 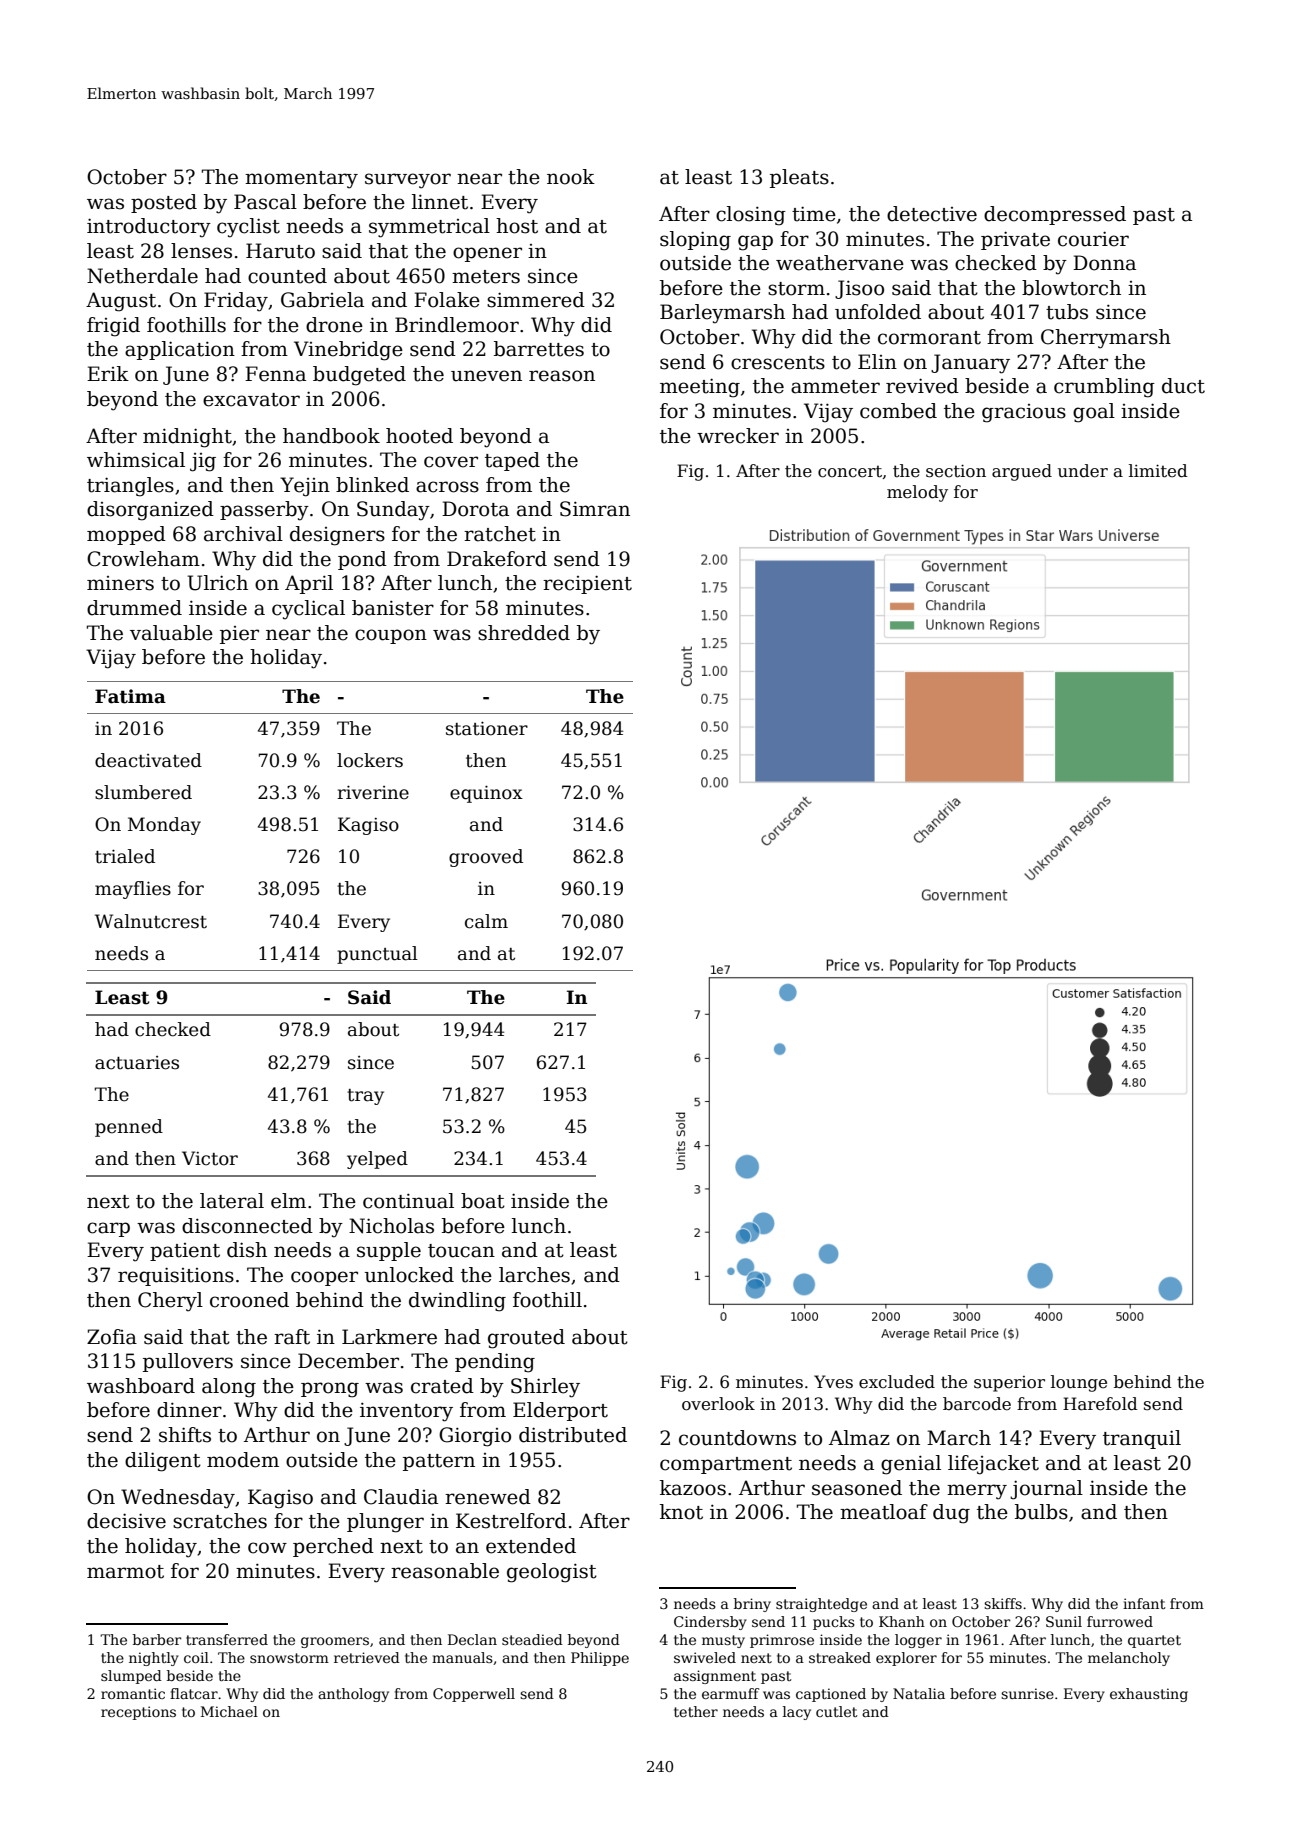 I want to click on transferred, so click(x=227, y=1639).
